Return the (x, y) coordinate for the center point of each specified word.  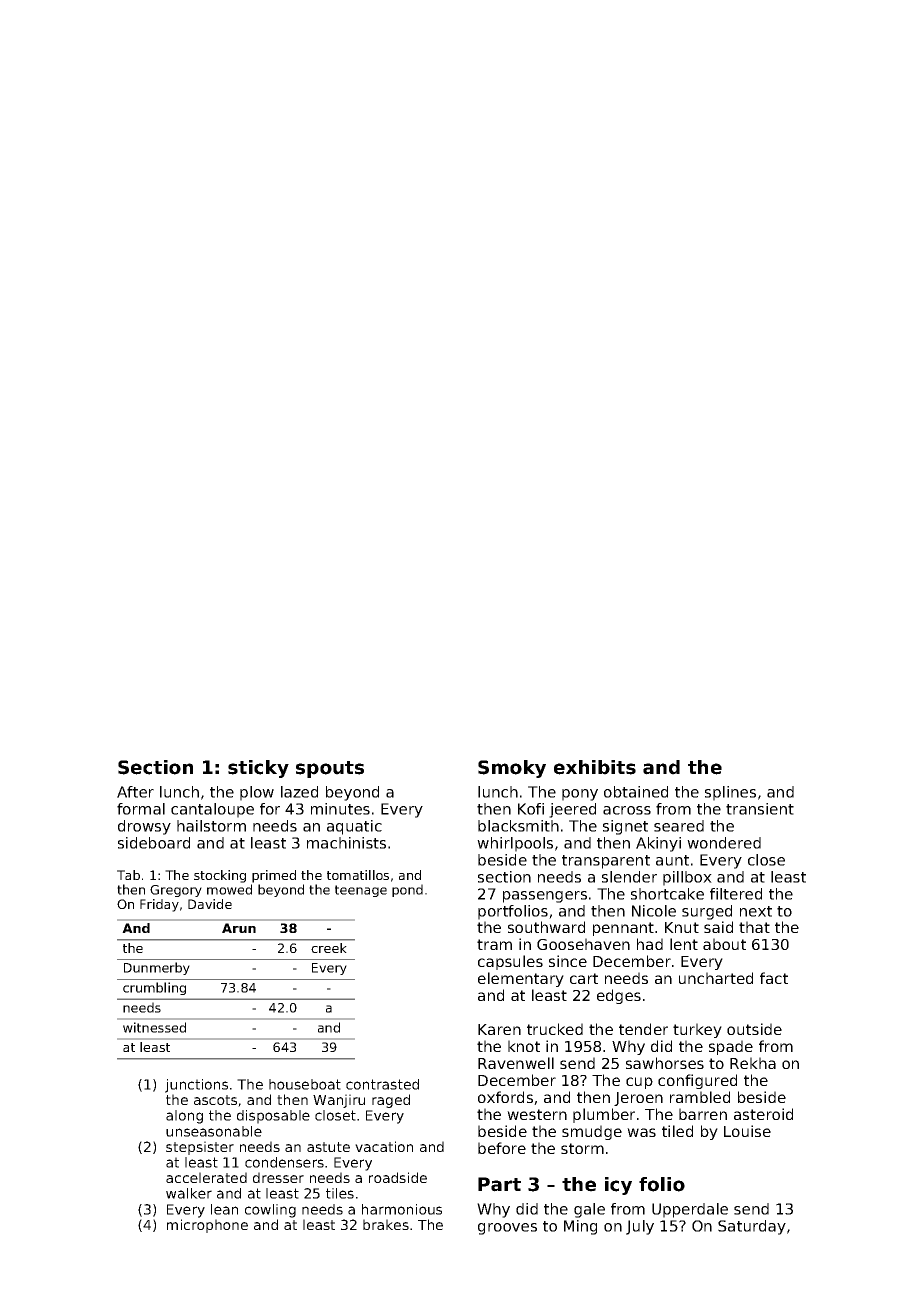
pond (407, 890)
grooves (507, 1229)
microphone (207, 1226)
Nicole (654, 911)
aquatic (354, 827)
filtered (736, 894)
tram (494, 944)
